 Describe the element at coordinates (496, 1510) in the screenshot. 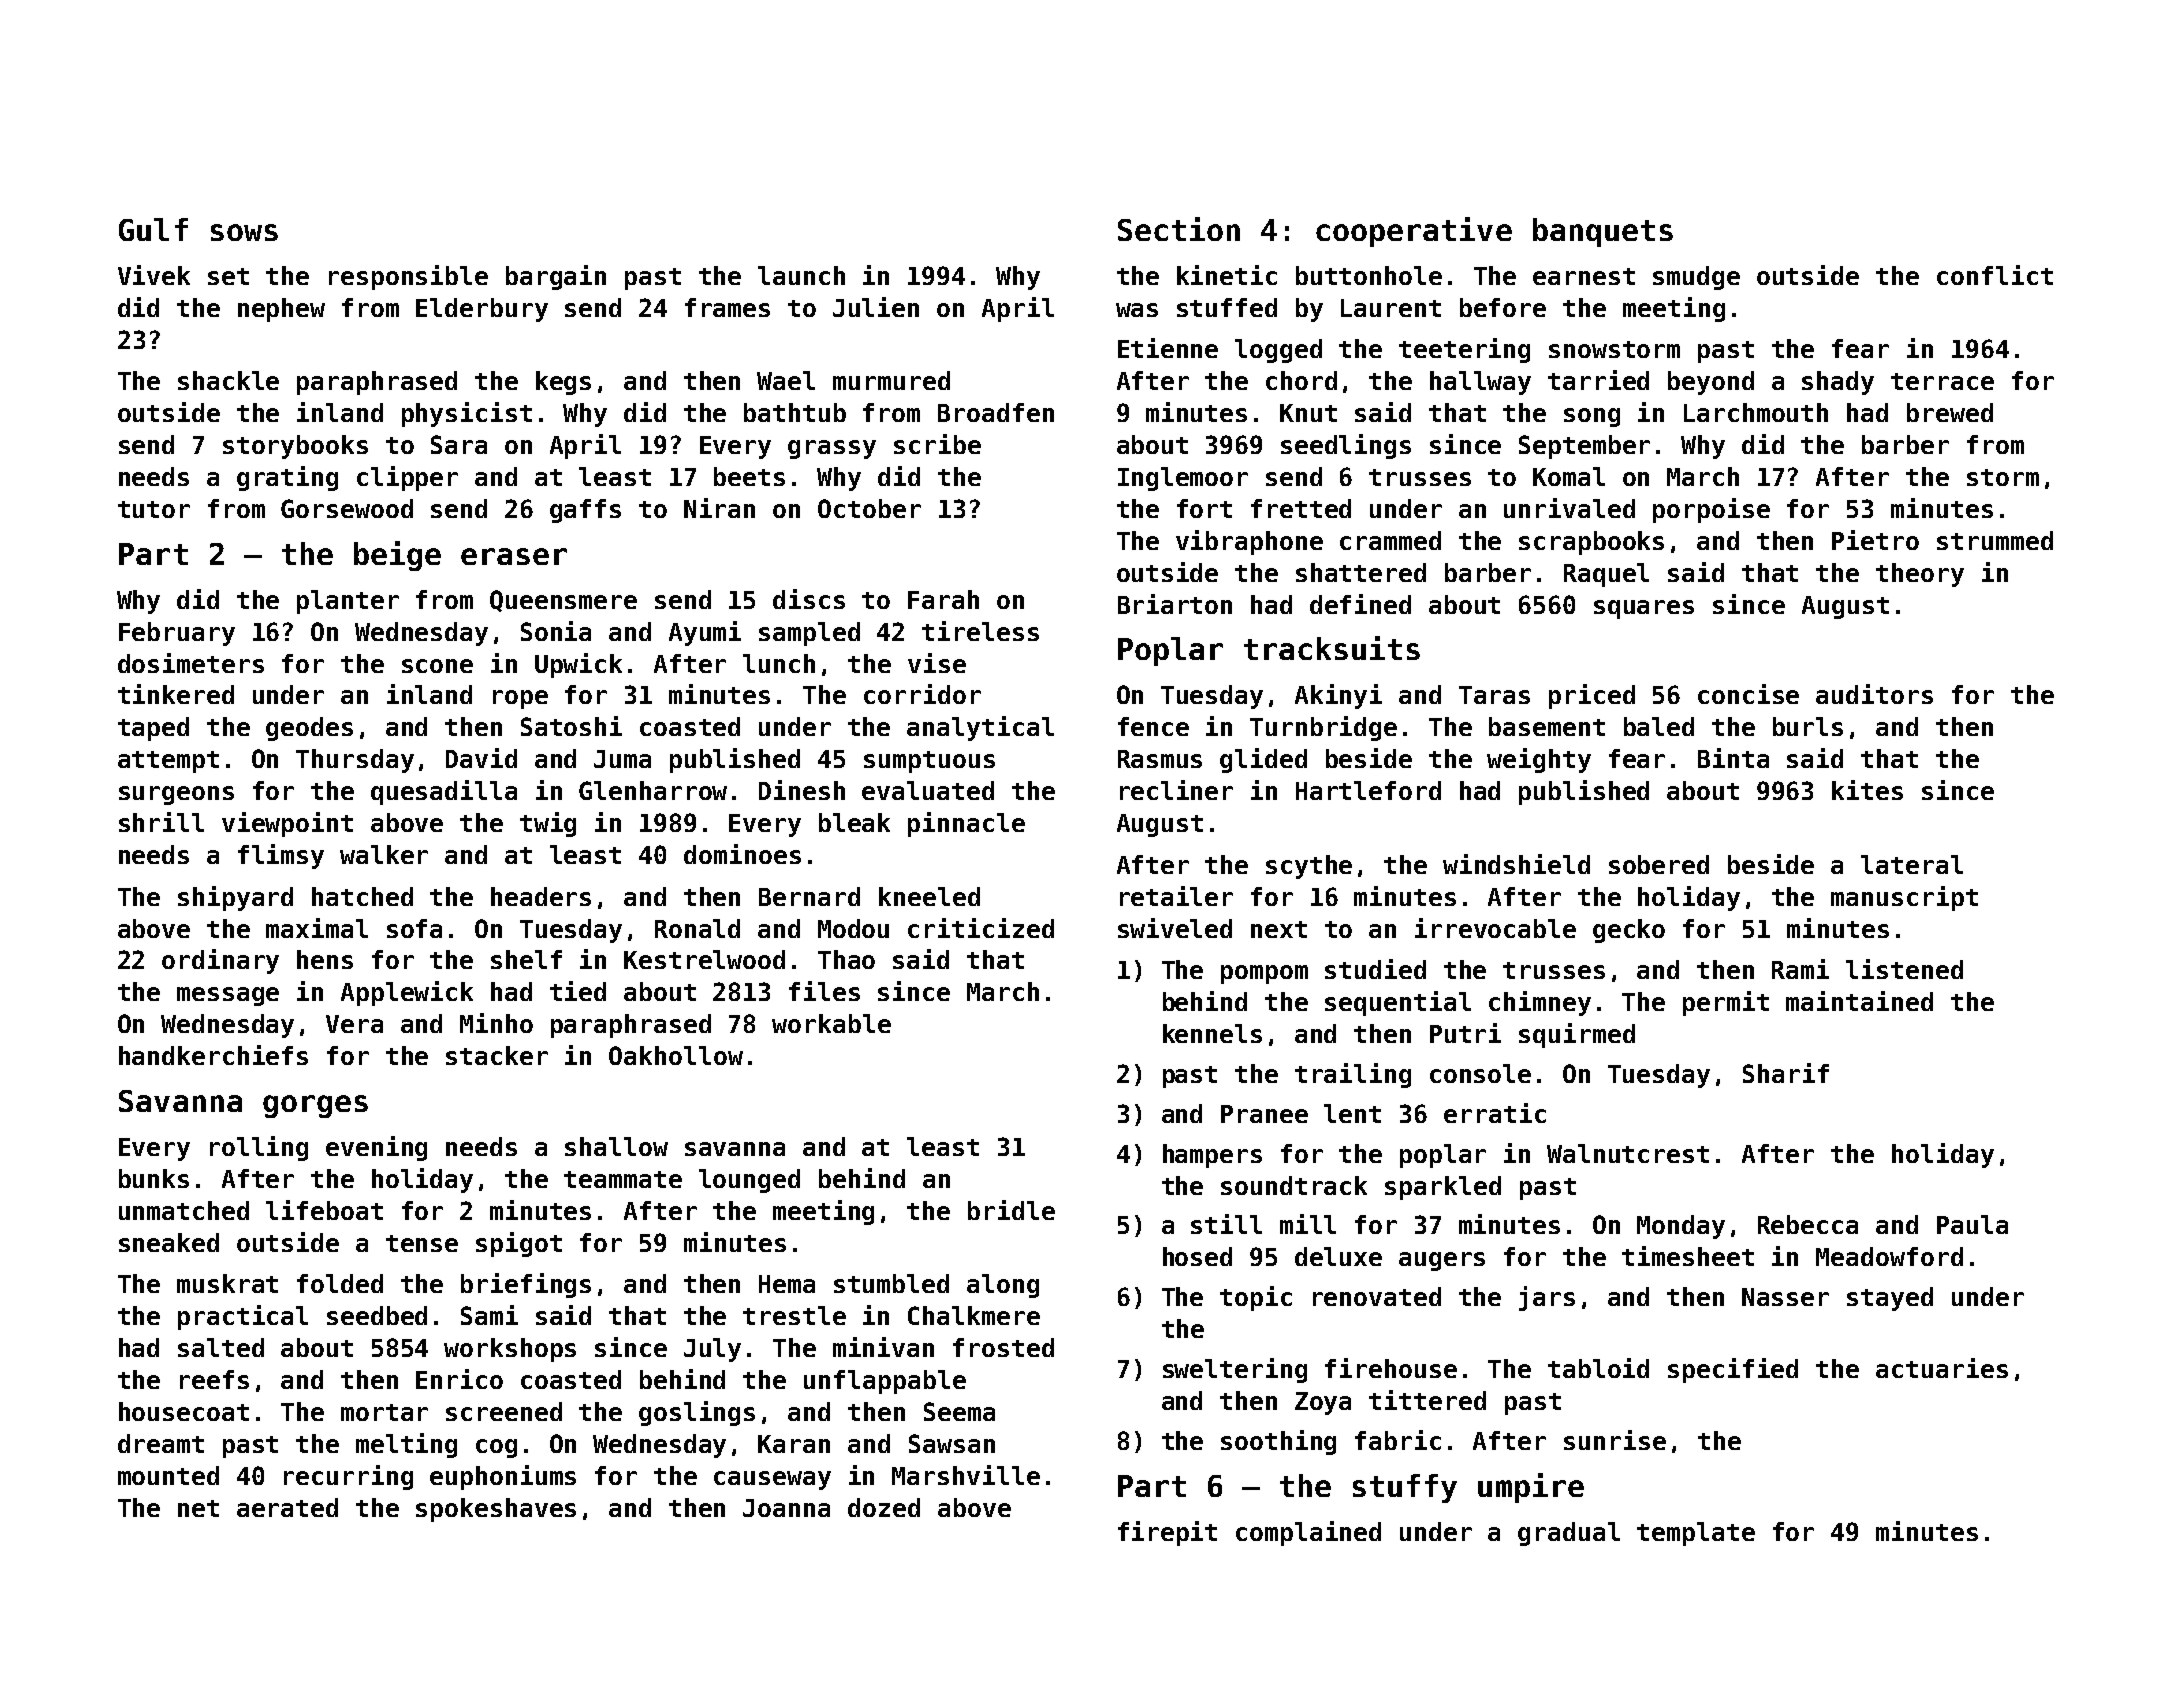

I see `spokeshaves` at that location.
